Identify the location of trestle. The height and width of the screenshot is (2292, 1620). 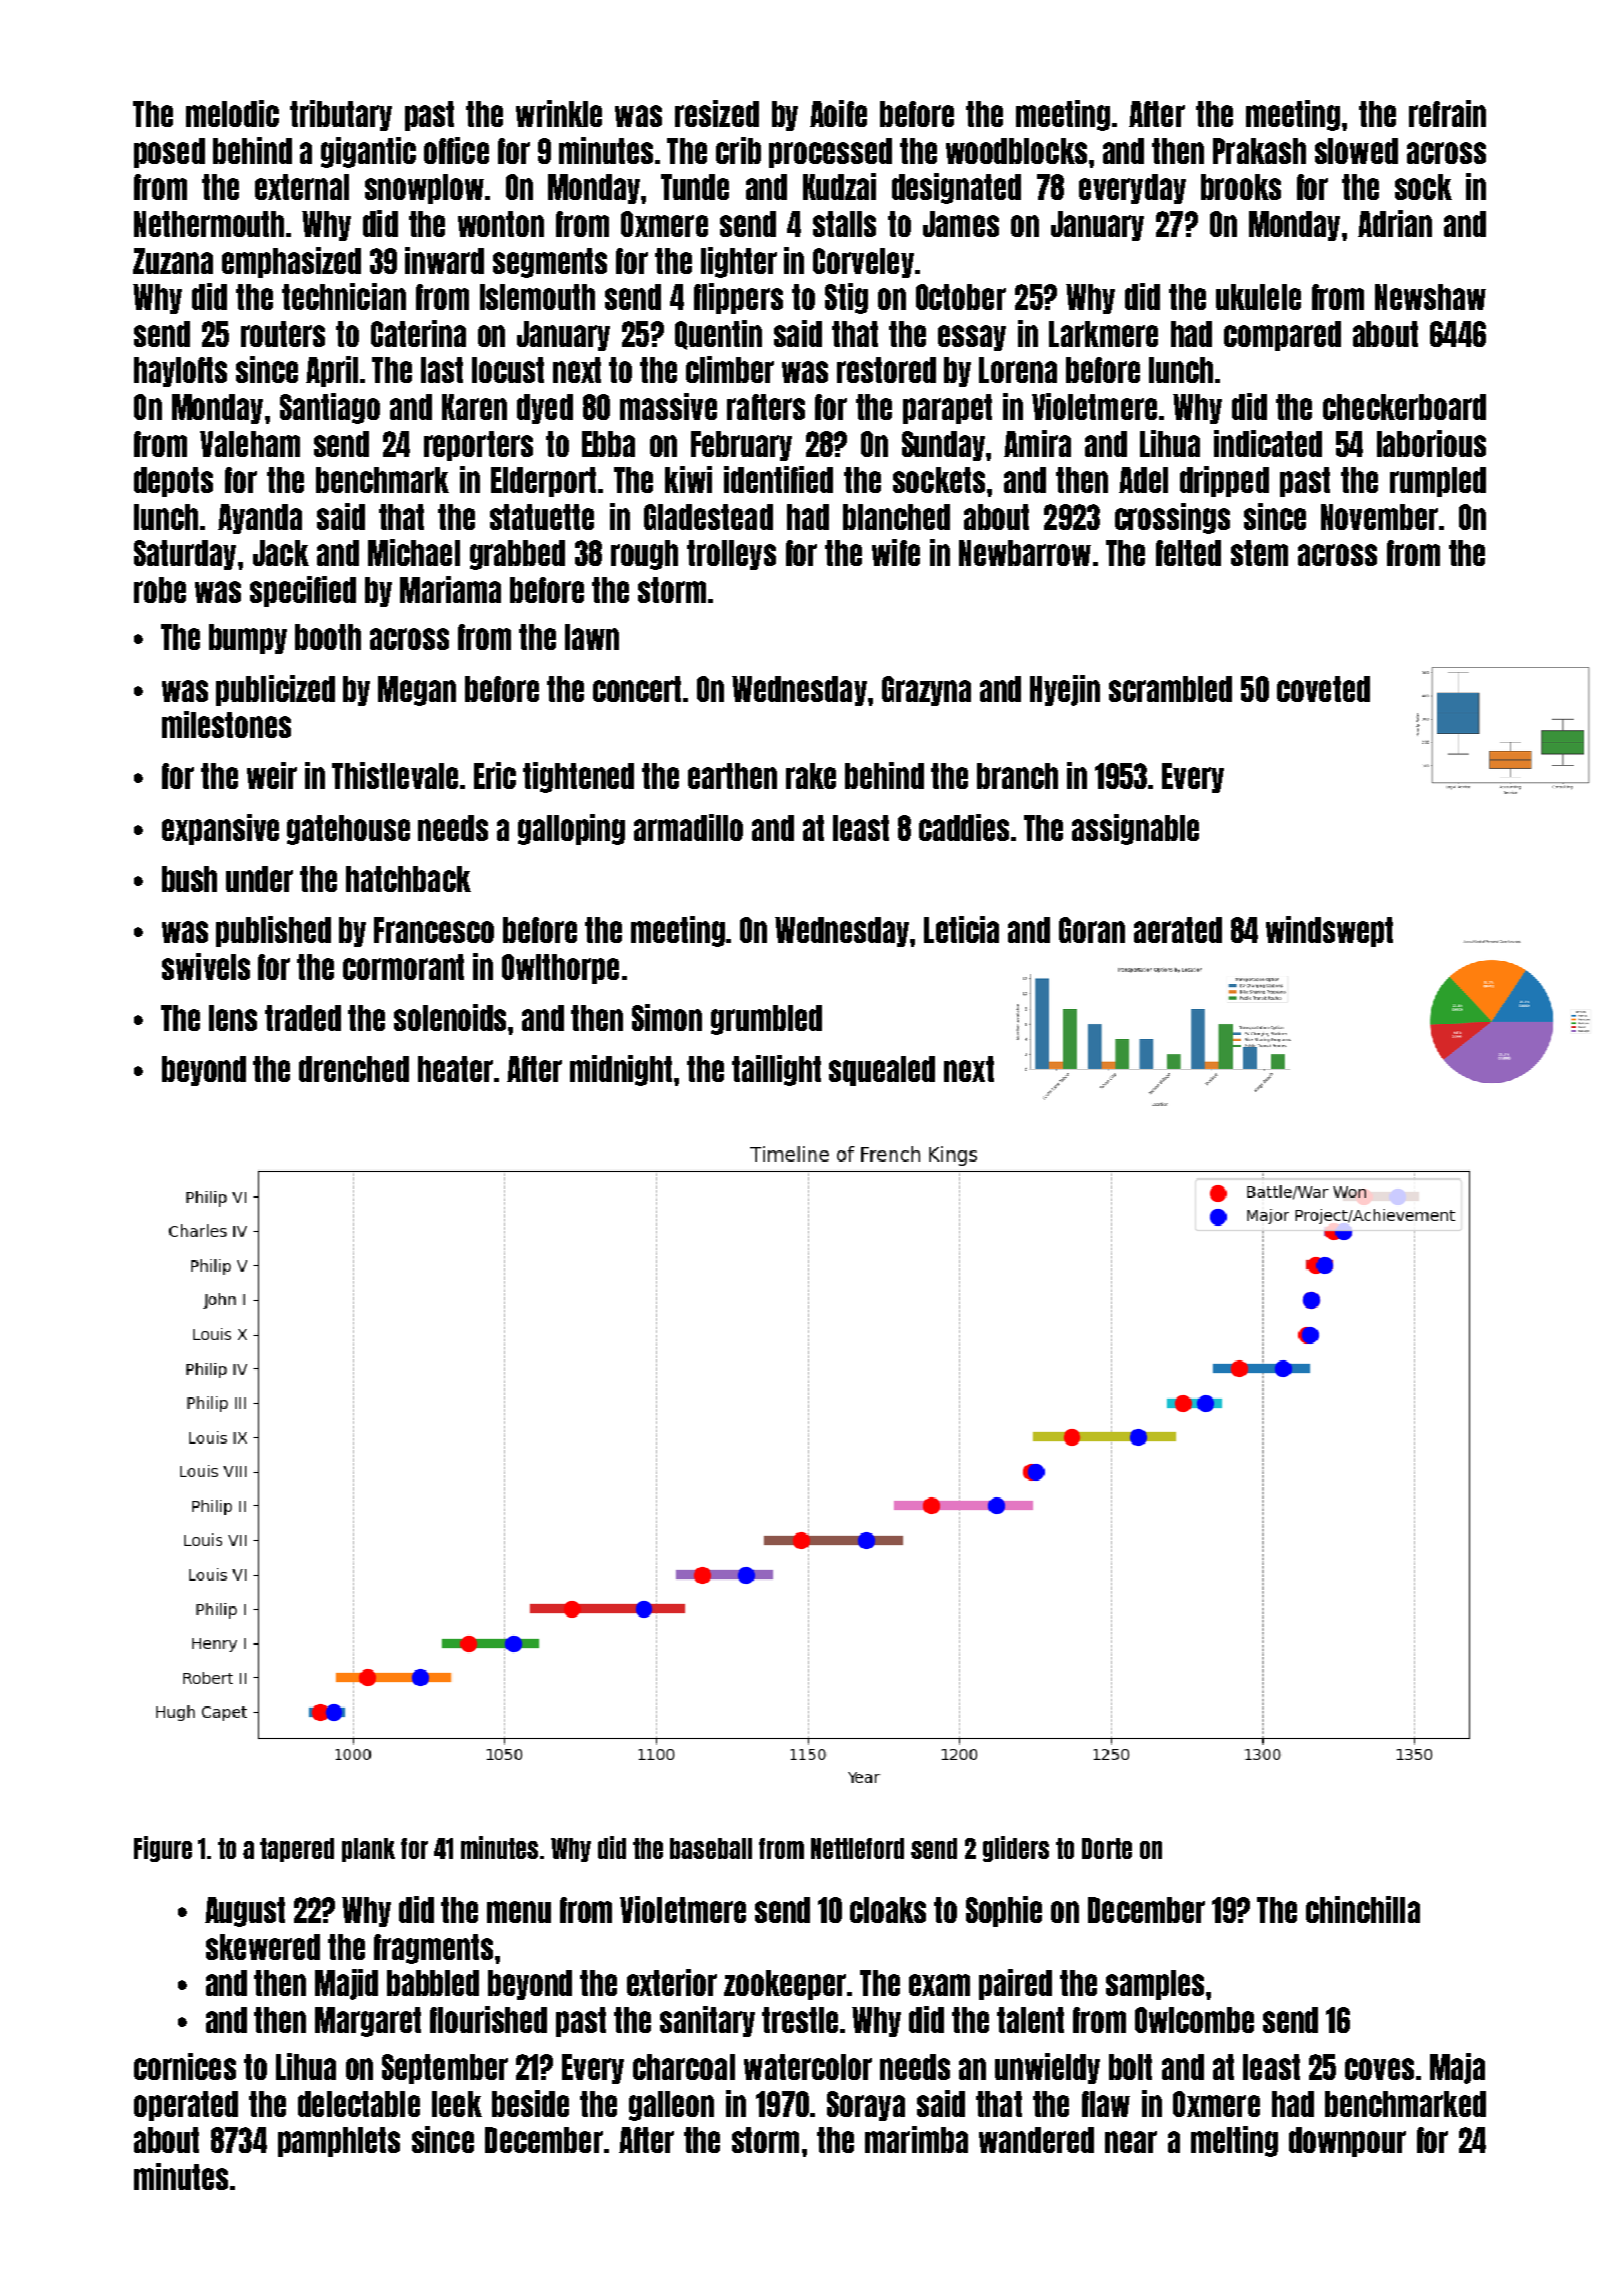
(800, 2020).
